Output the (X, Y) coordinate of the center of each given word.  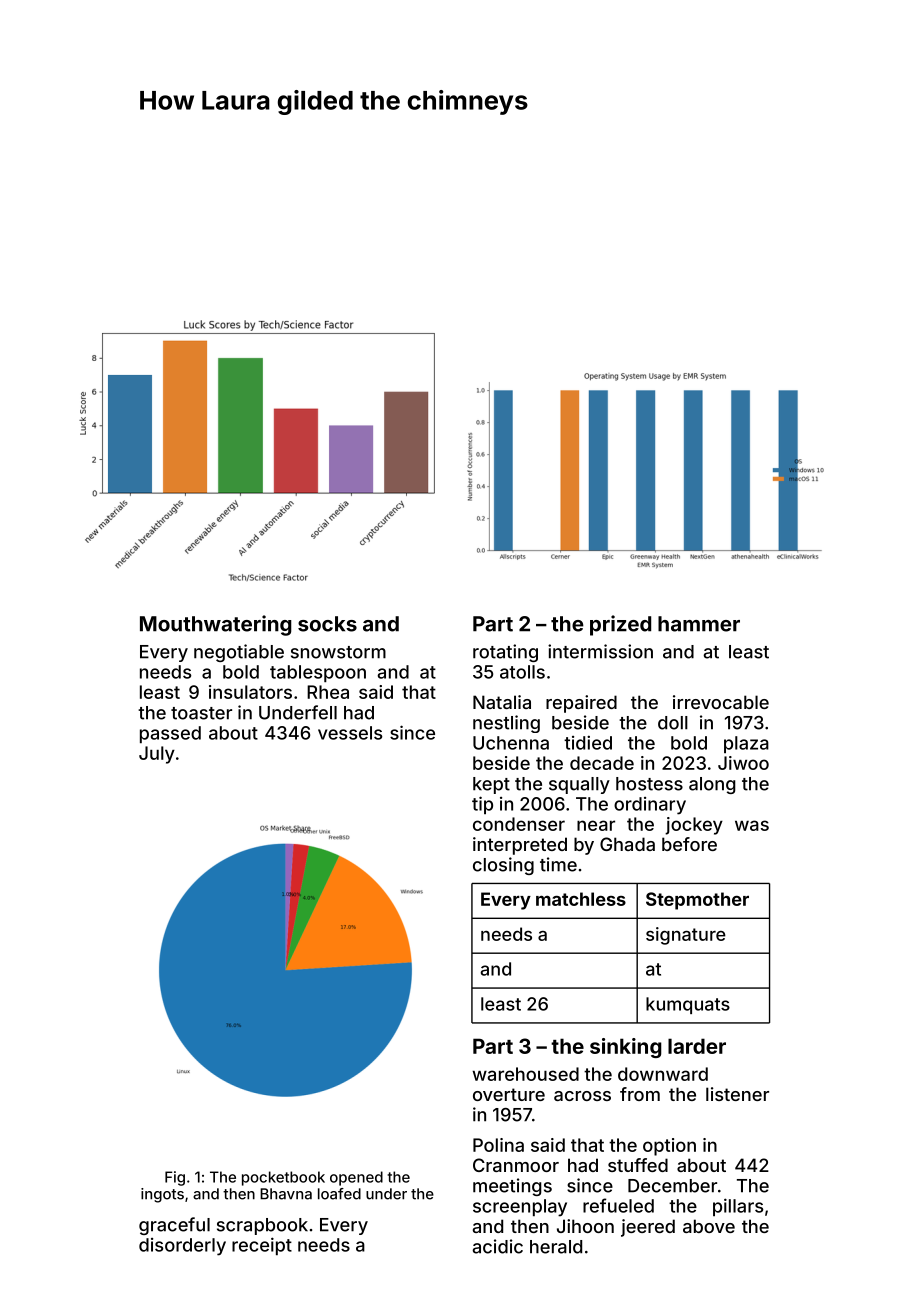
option (669, 1147)
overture (509, 1094)
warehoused (525, 1074)
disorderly (182, 1247)
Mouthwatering (216, 625)
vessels (350, 733)
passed (170, 734)
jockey (694, 826)
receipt (262, 1246)
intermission (600, 651)
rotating (505, 653)
